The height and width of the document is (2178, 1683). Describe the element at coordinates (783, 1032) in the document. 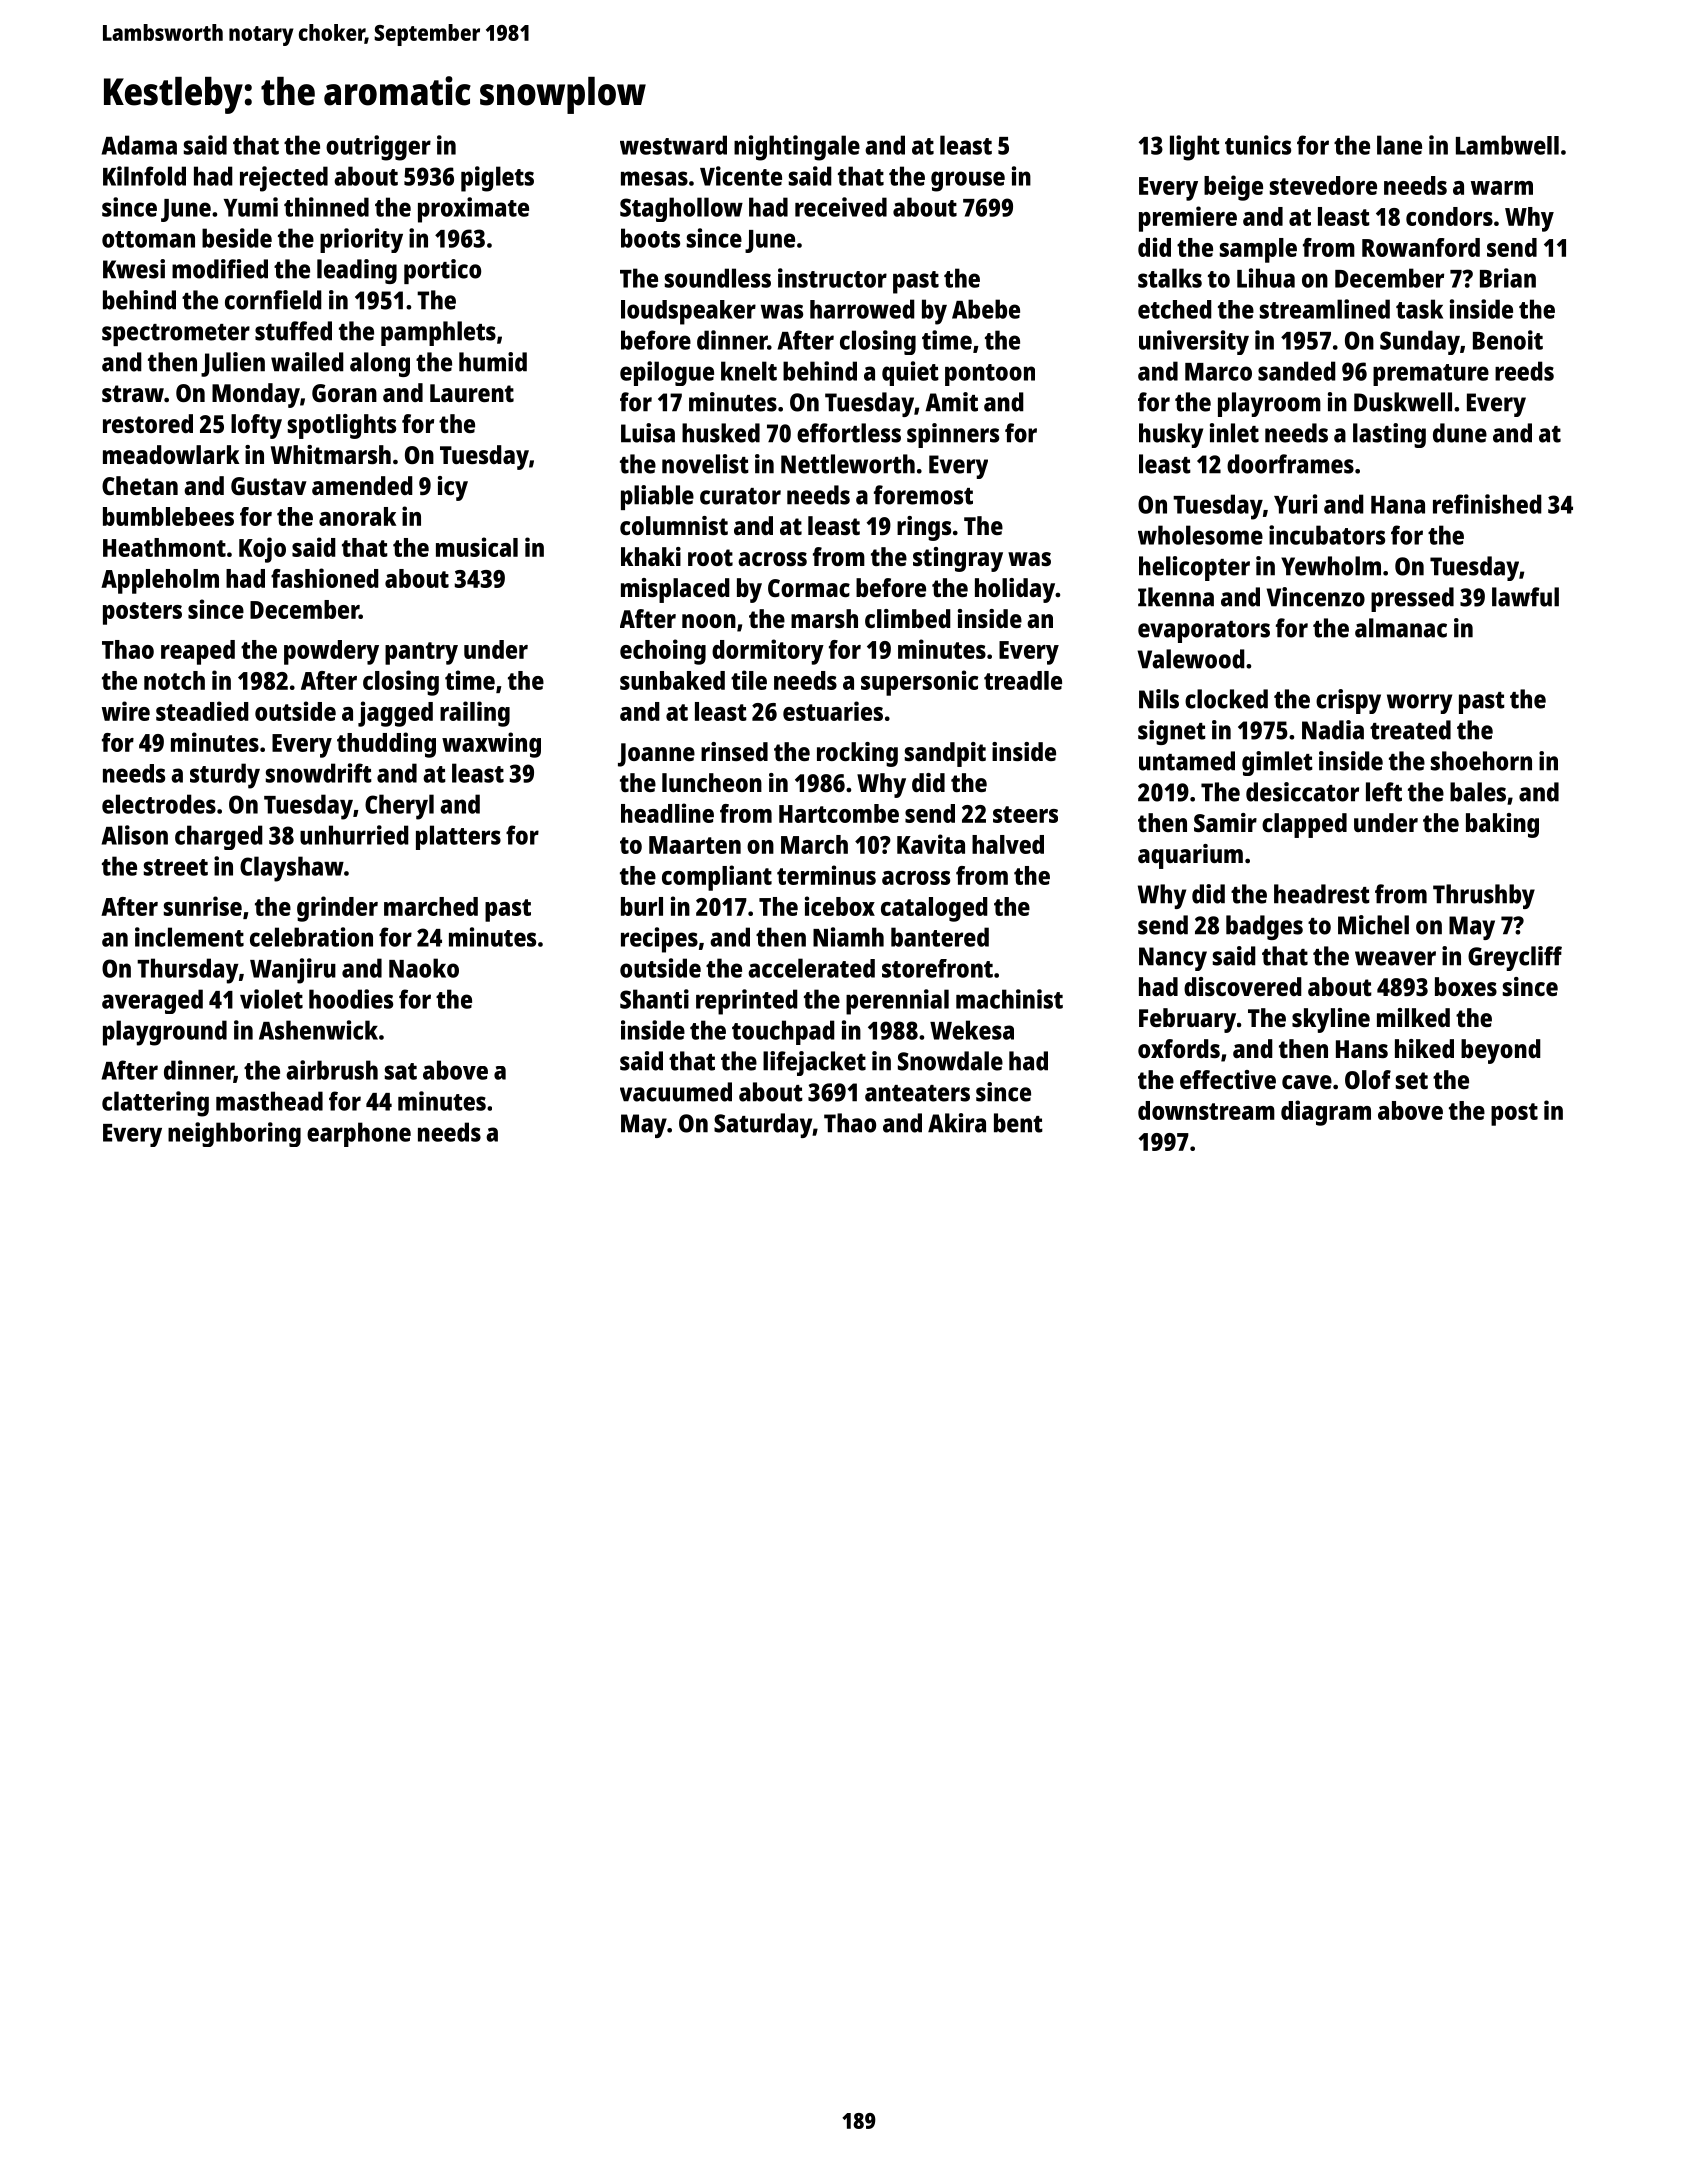

I see `touchpad` at that location.
